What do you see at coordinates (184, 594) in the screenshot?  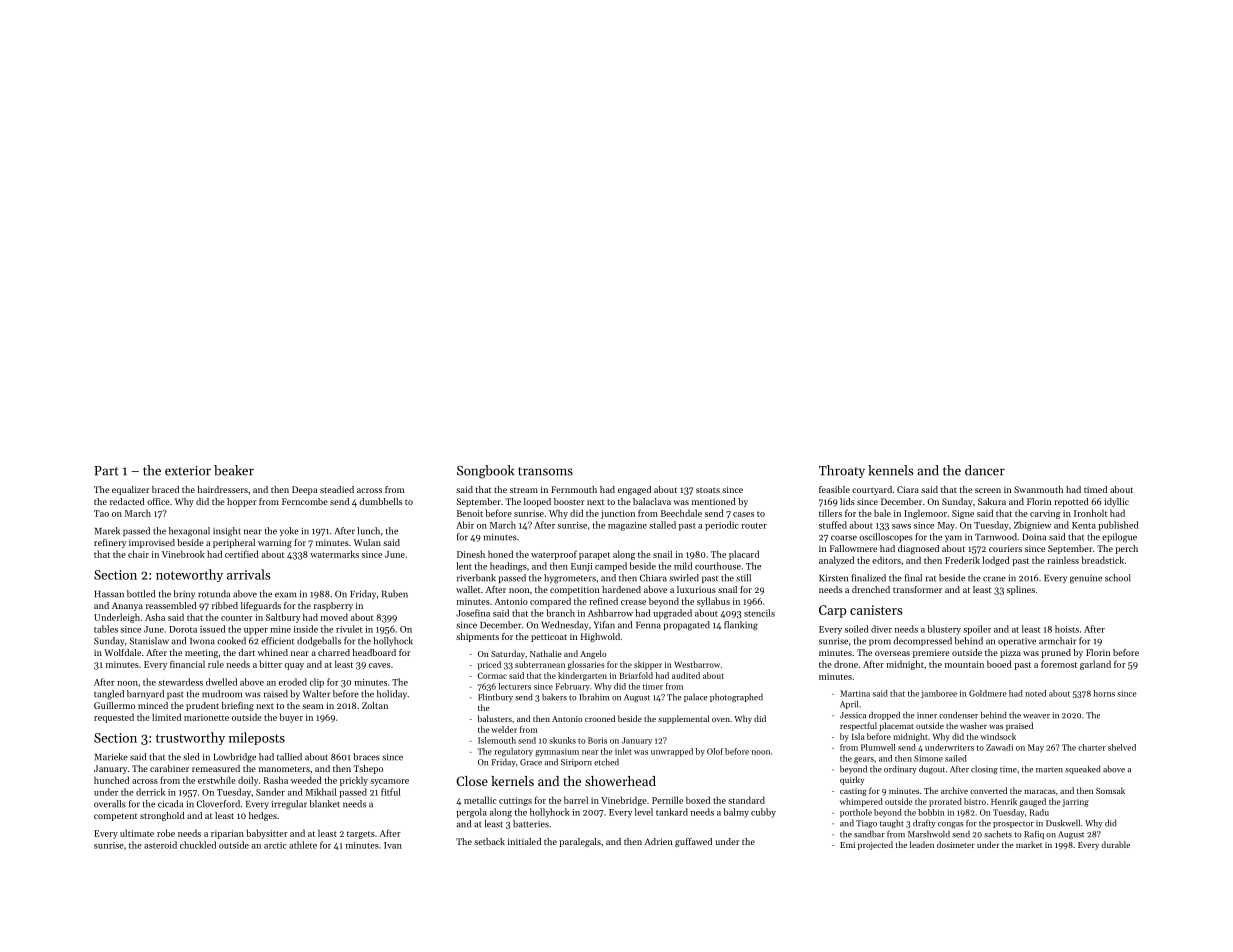 I see `briny` at bounding box center [184, 594].
